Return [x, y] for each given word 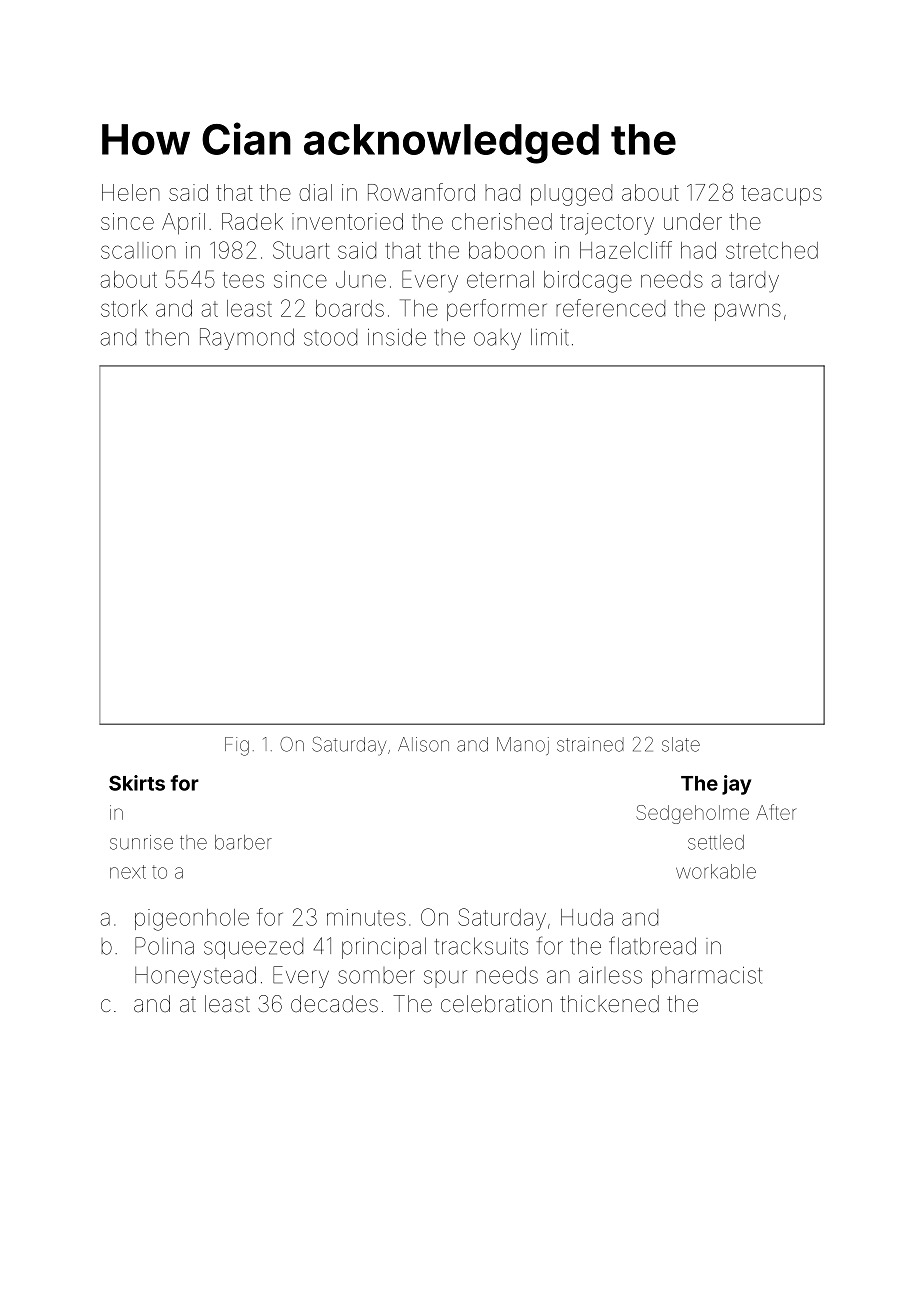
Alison [423, 744]
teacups [781, 195]
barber [243, 842]
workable [716, 871]
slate [681, 744]
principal [384, 948]
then [167, 337]
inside [397, 337]
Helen [131, 192]
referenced [610, 308]
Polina [164, 946]
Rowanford [421, 192]
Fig [237, 746]
